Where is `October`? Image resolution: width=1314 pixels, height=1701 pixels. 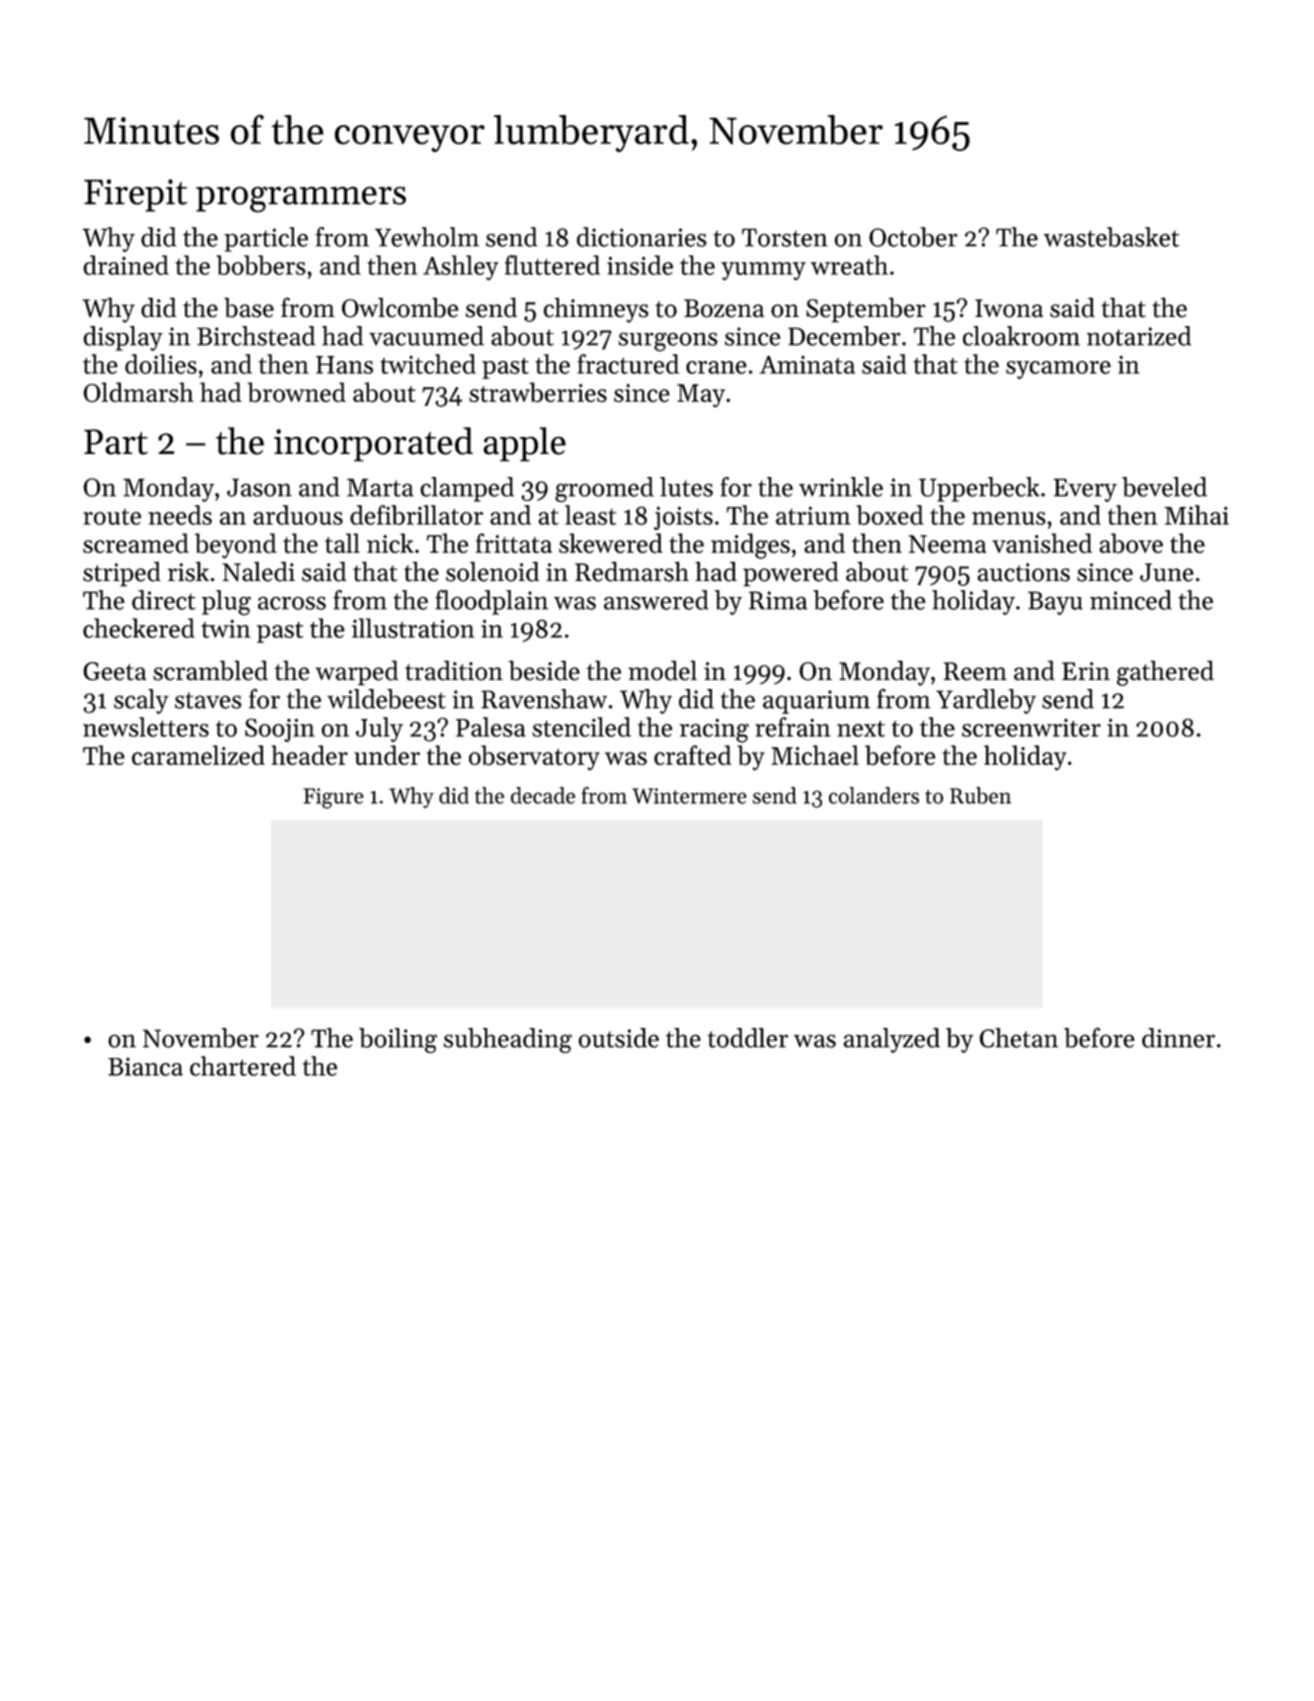
October is located at coordinates (913, 237).
